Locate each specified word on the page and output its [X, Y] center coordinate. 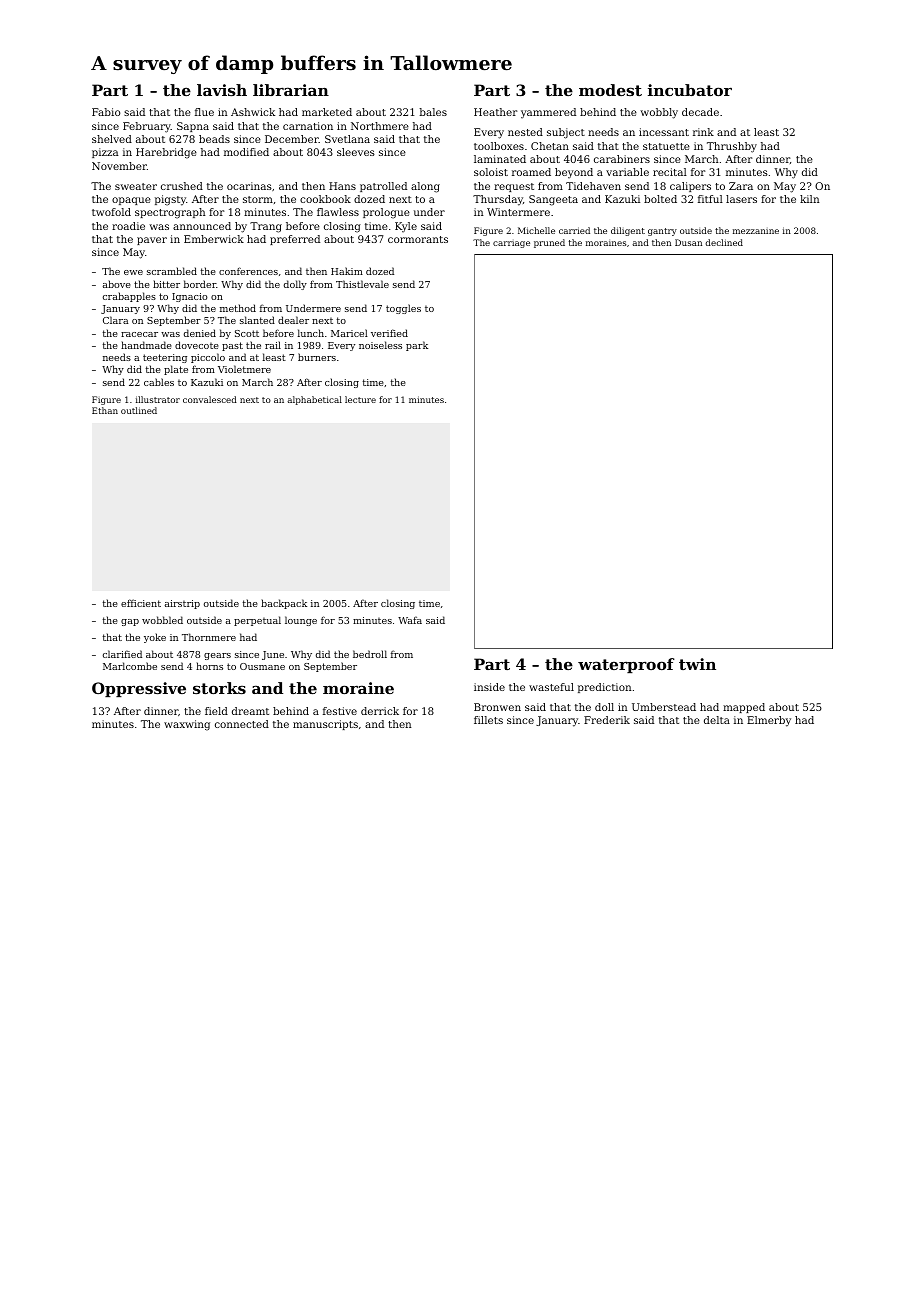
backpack [284, 604]
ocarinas [249, 186]
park [417, 346]
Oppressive [139, 689]
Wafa [410, 620]
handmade [146, 345]
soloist [491, 172]
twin [697, 664]
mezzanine [756, 231]
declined [724, 242]
